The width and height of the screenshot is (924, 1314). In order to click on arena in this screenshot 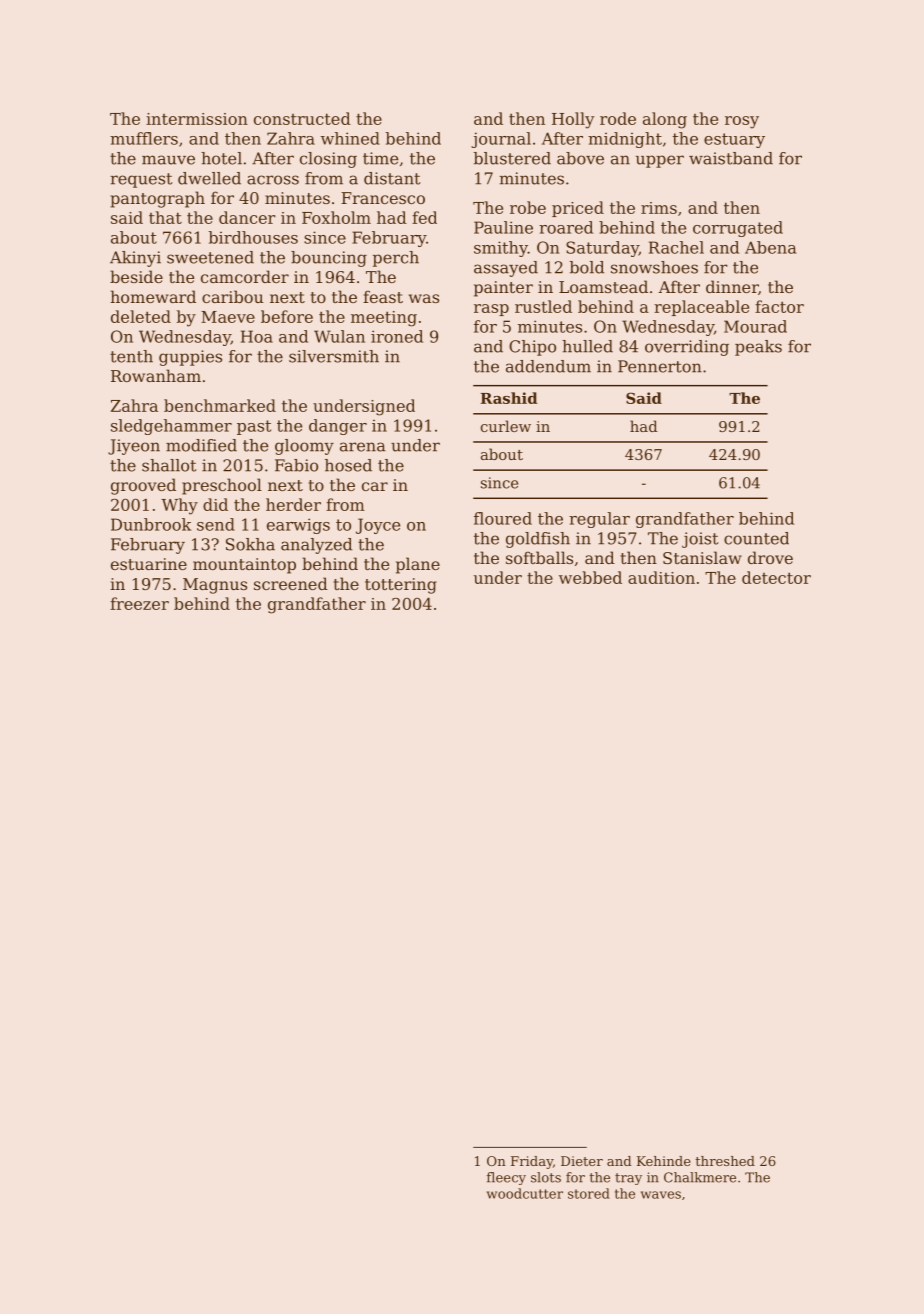, I will do `click(363, 447)`.
